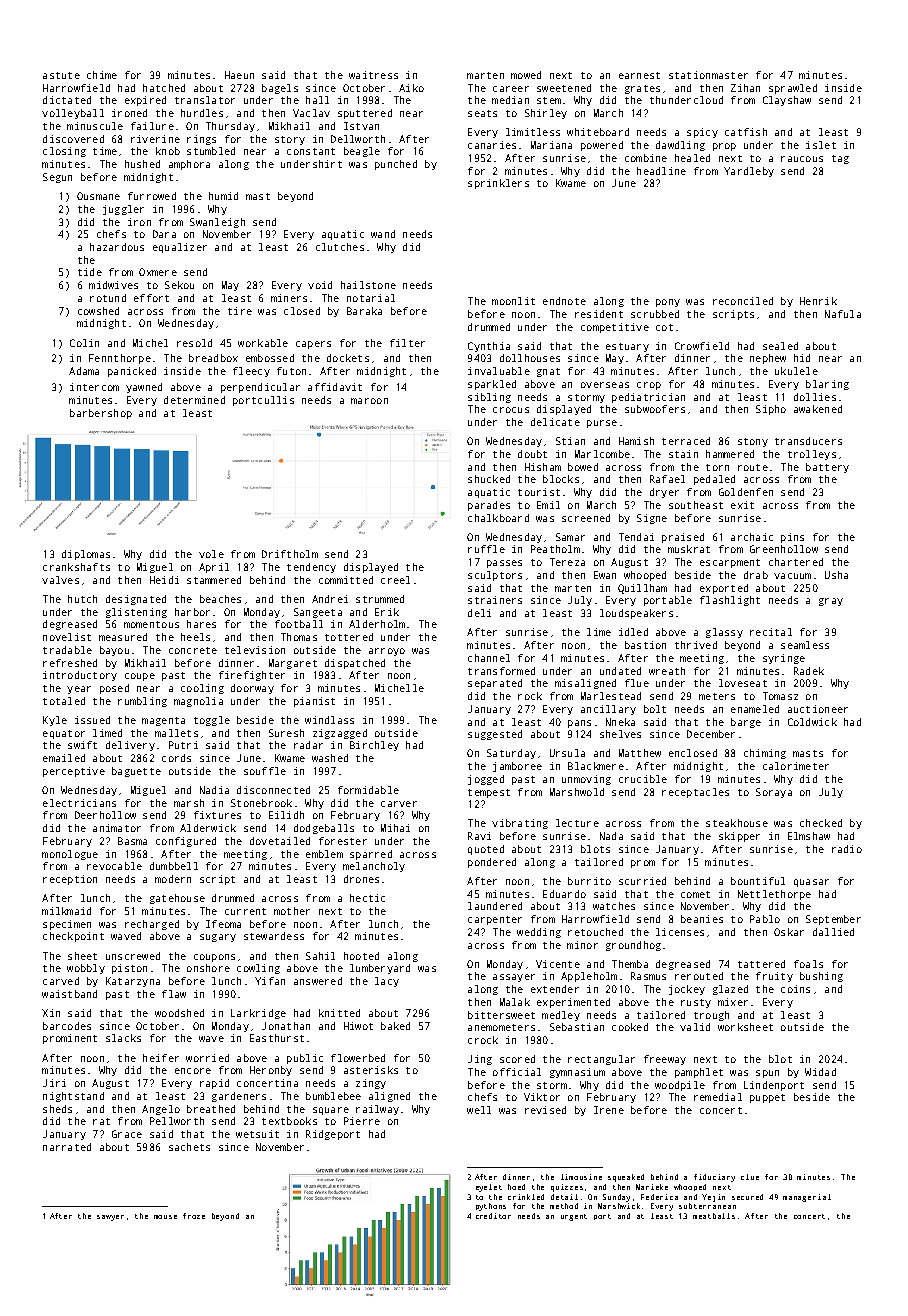 Image resolution: width=908 pixels, height=1316 pixels. I want to click on strummed, so click(380, 599).
